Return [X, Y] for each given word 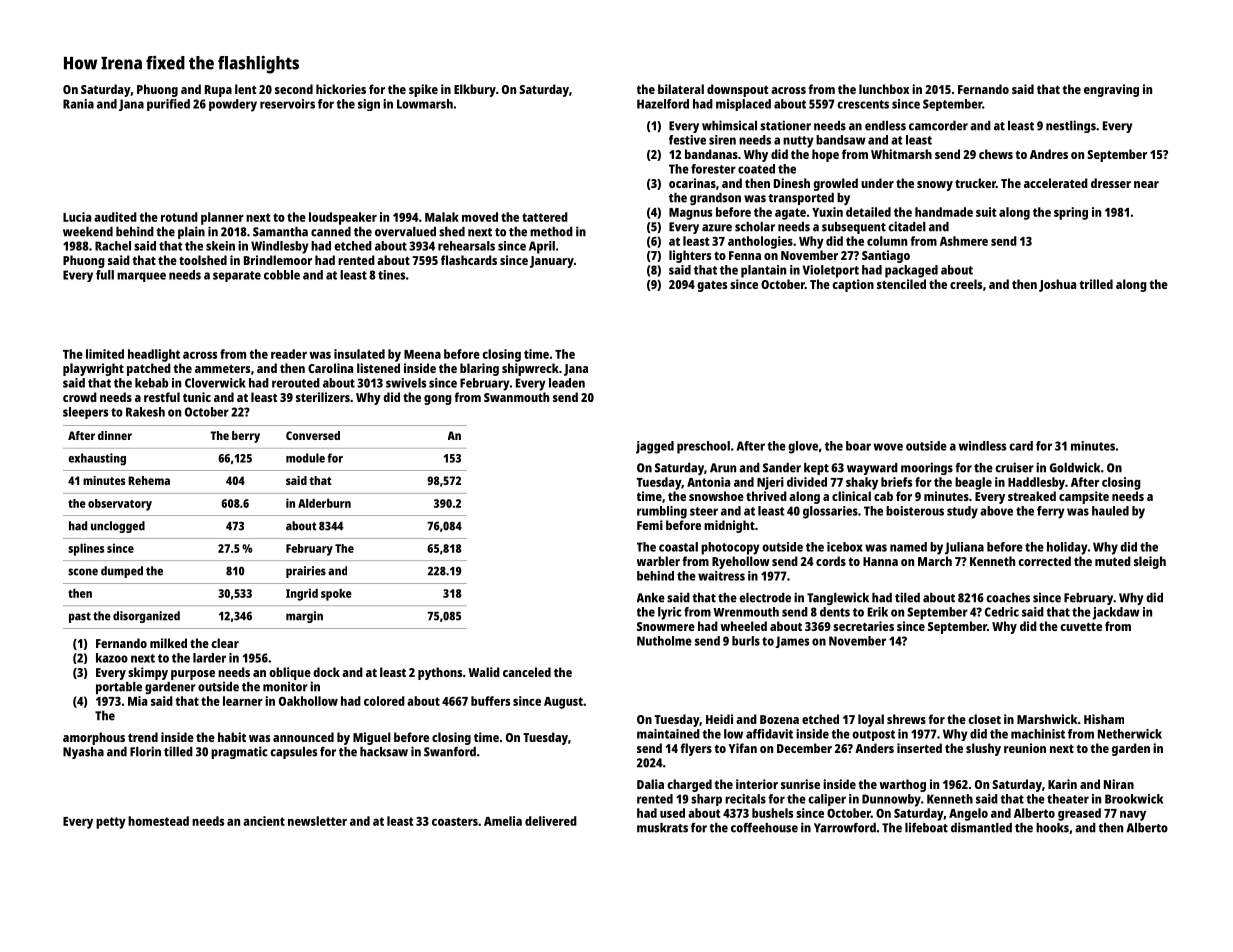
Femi [650, 525]
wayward [872, 469]
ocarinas [692, 183]
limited [105, 354]
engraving [1111, 90]
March [935, 561]
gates [712, 286]
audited [115, 217]
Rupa [218, 91]
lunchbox [884, 89]
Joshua [1057, 285]
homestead [158, 821]
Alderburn [324, 503]
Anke [651, 598]
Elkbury [475, 90]
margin [304, 617]
